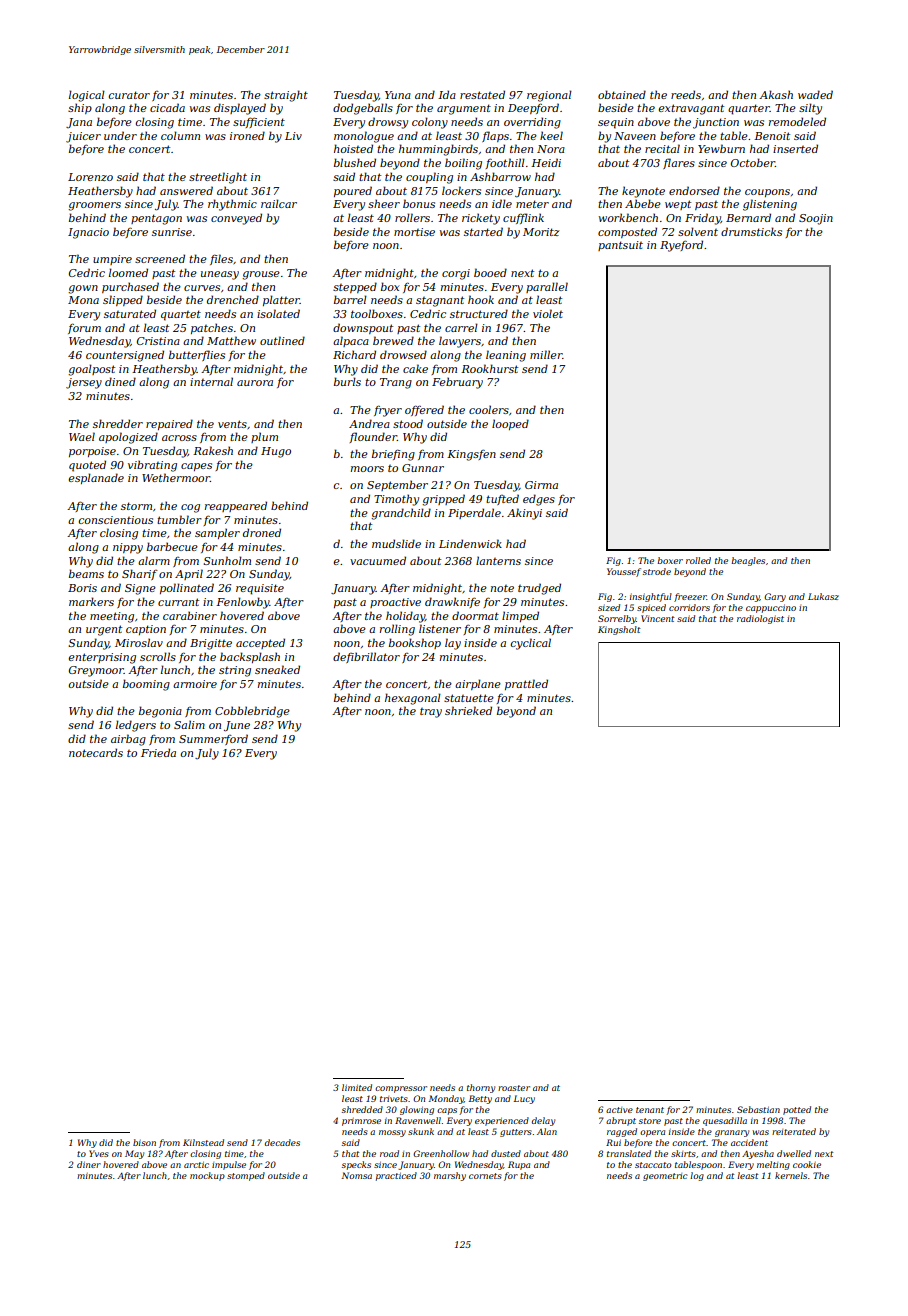 Image resolution: width=908 pixels, height=1316 pixels. What do you see at coordinates (549, 96) in the screenshot?
I see `regional` at bounding box center [549, 96].
